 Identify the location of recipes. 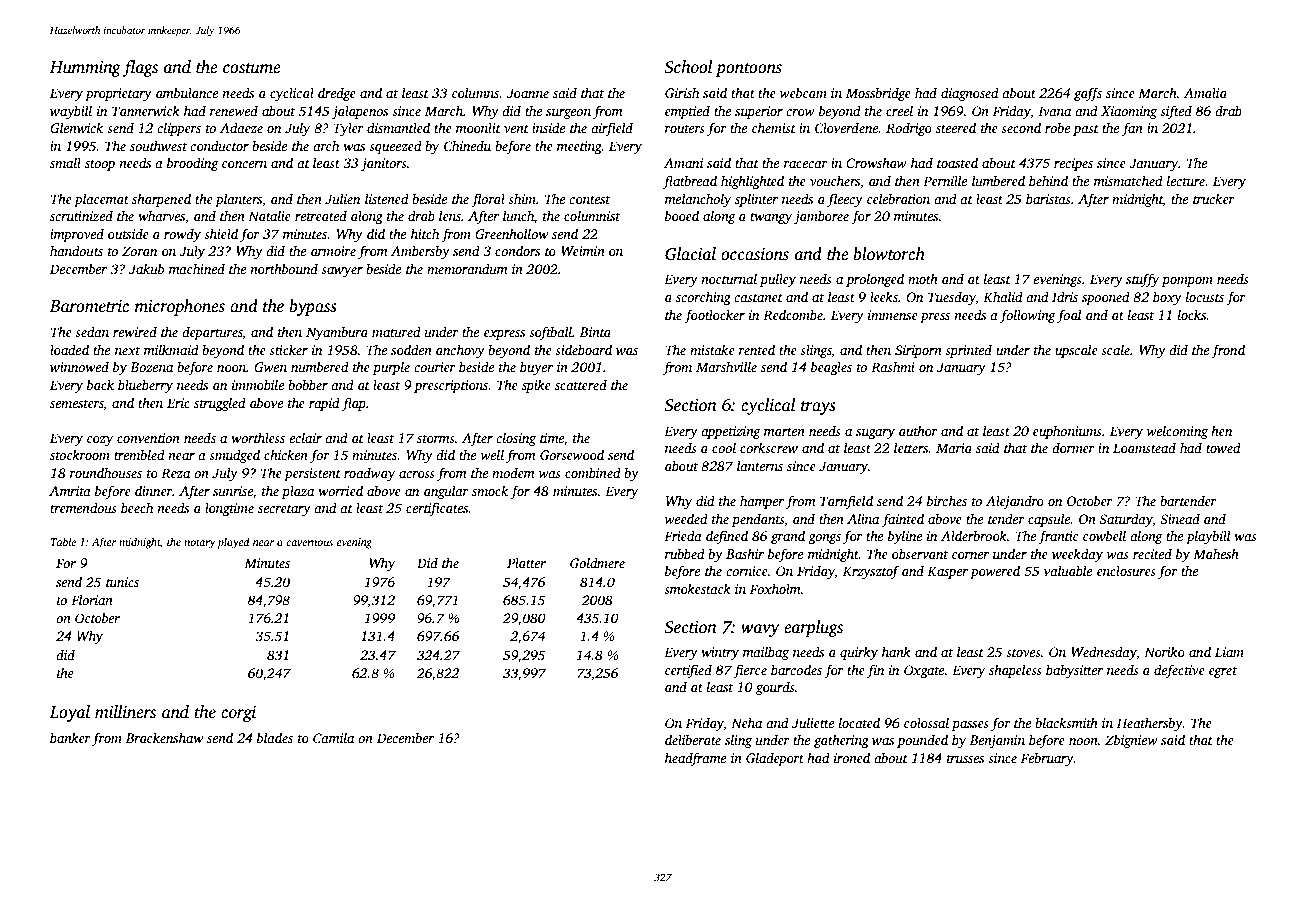
(1073, 164).
